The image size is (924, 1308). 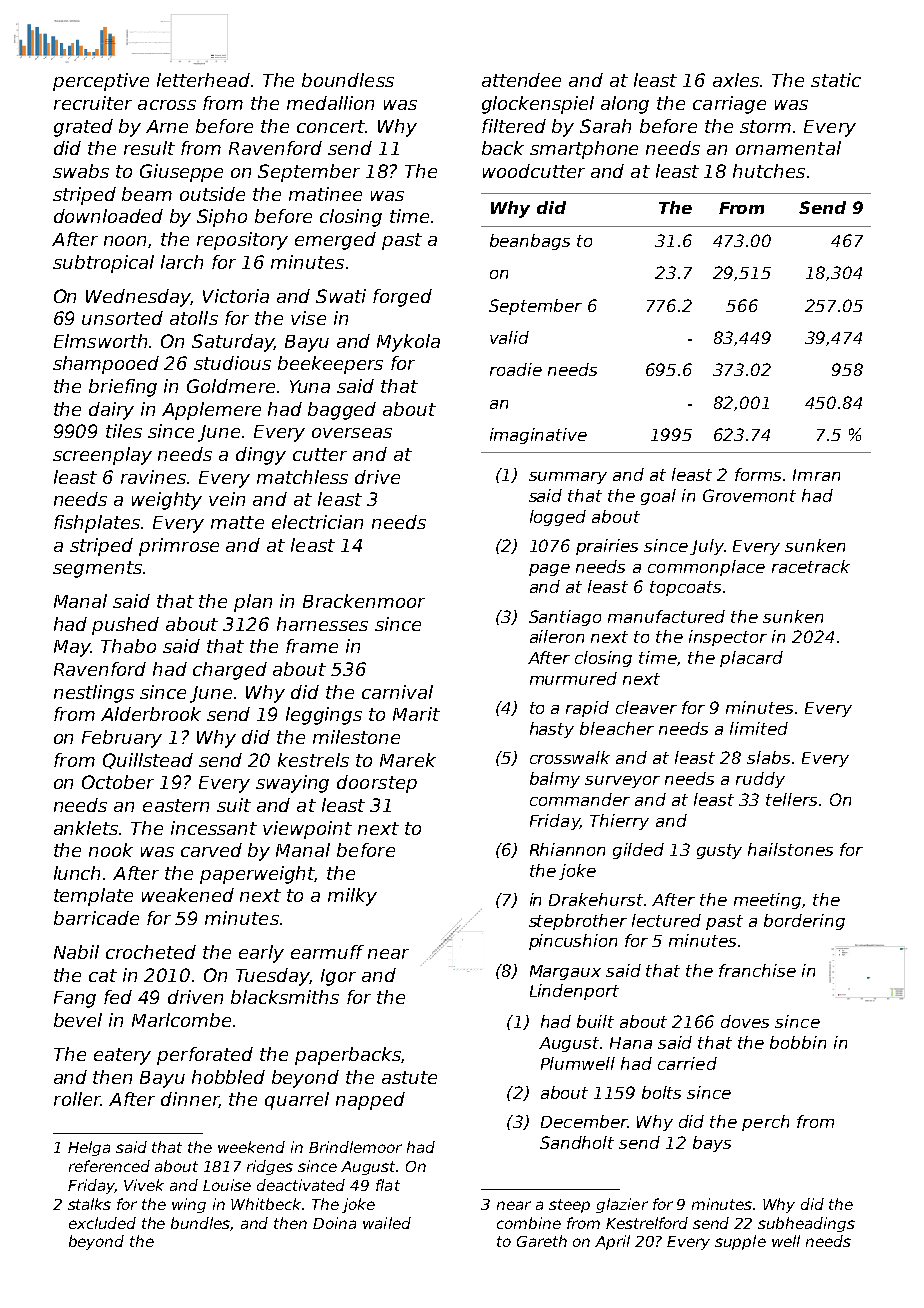 I want to click on meeting, so click(x=767, y=901).
